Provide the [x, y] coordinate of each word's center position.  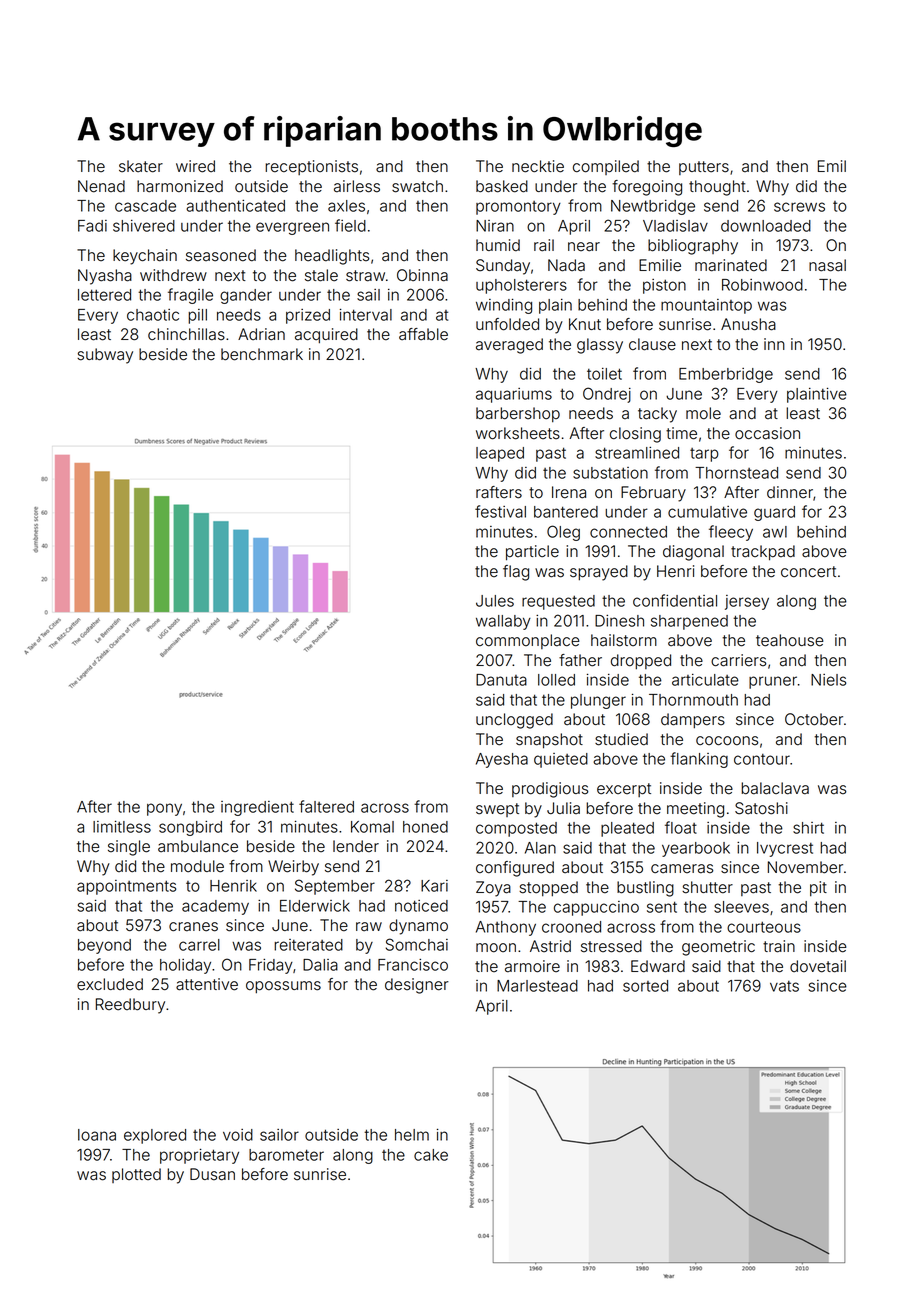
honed [425, 827]
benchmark [262, 354]
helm [412, 1135]
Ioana [97, 1135]
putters [704, 168]
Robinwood [762, 285]
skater [141, 166]
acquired [326, 335]
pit [818, 888]
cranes [193, 927]
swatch [417, 186]
